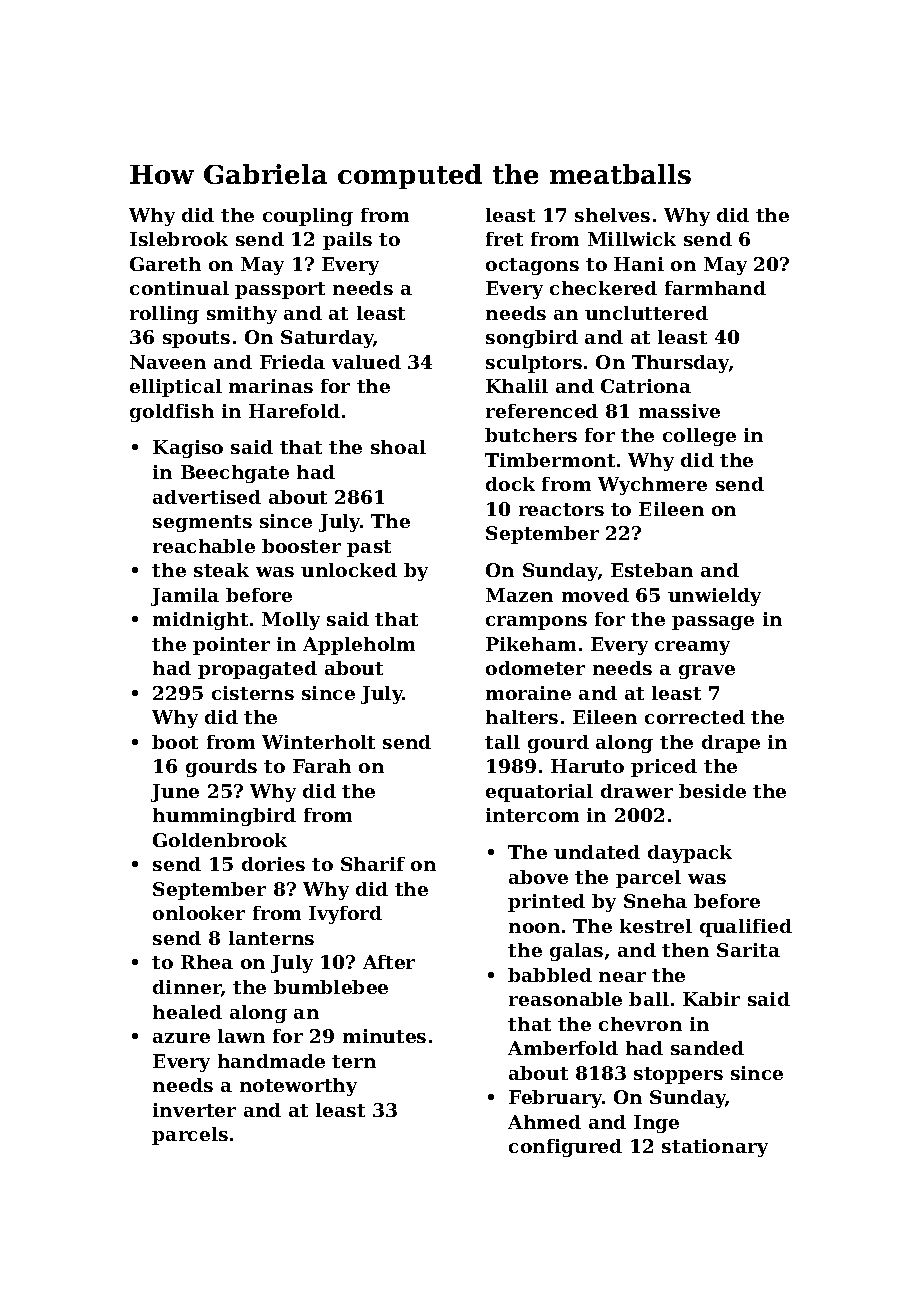 This image has width=924, height=1311. Describe the element at coordinates (685, 950) in the image. I see `then` at that location.
